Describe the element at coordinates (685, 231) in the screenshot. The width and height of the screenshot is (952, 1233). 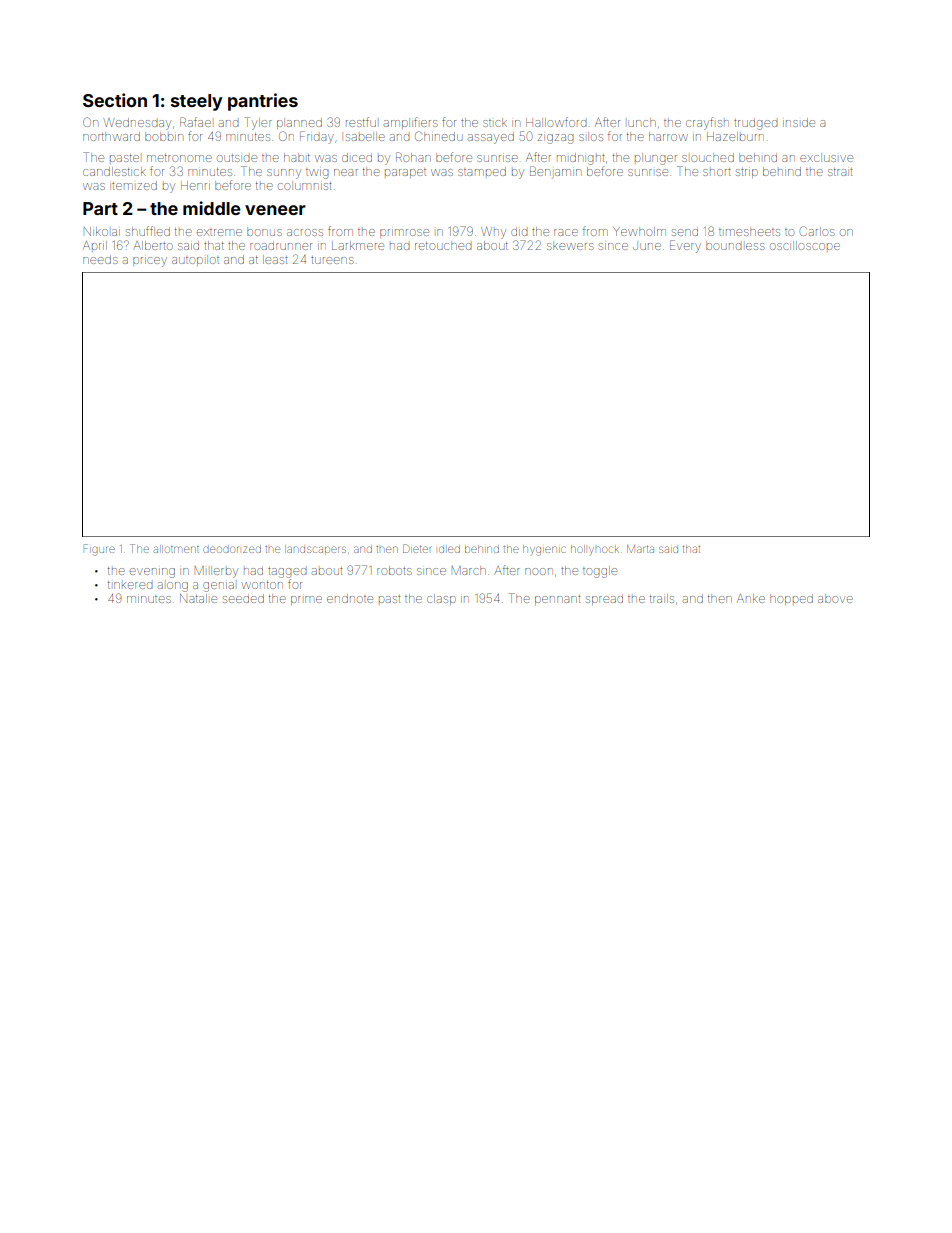
I see `send` at that location.
